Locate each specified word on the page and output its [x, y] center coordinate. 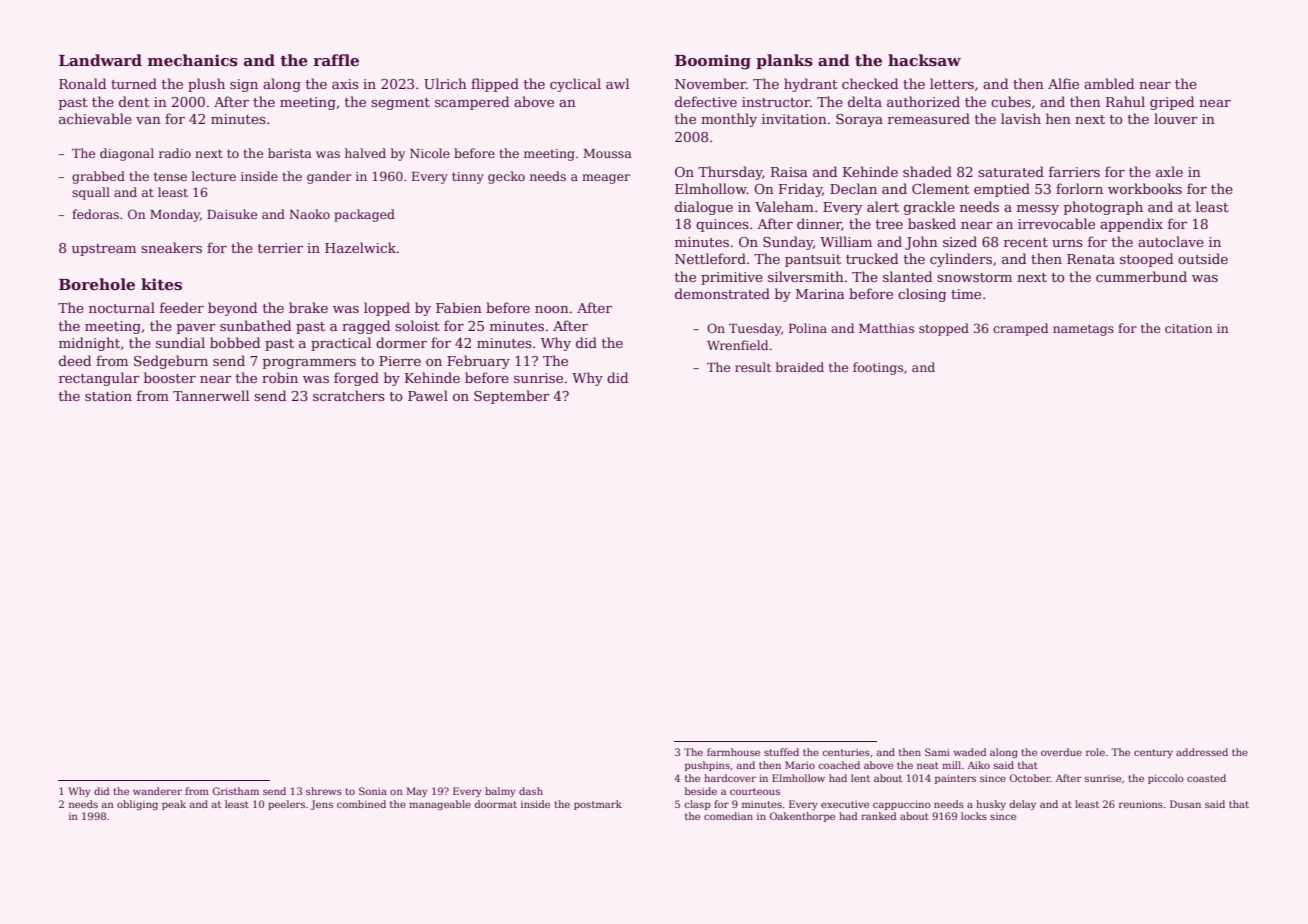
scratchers [349, 395]
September [512, 397]
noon [552, 309]
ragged [366, 327]
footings [878, 368]
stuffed [781, 752]
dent [134, 101]
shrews [324, 791]
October [1030, 778]
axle [1169, 171]
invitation [794, 119]
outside [1203, 258]
